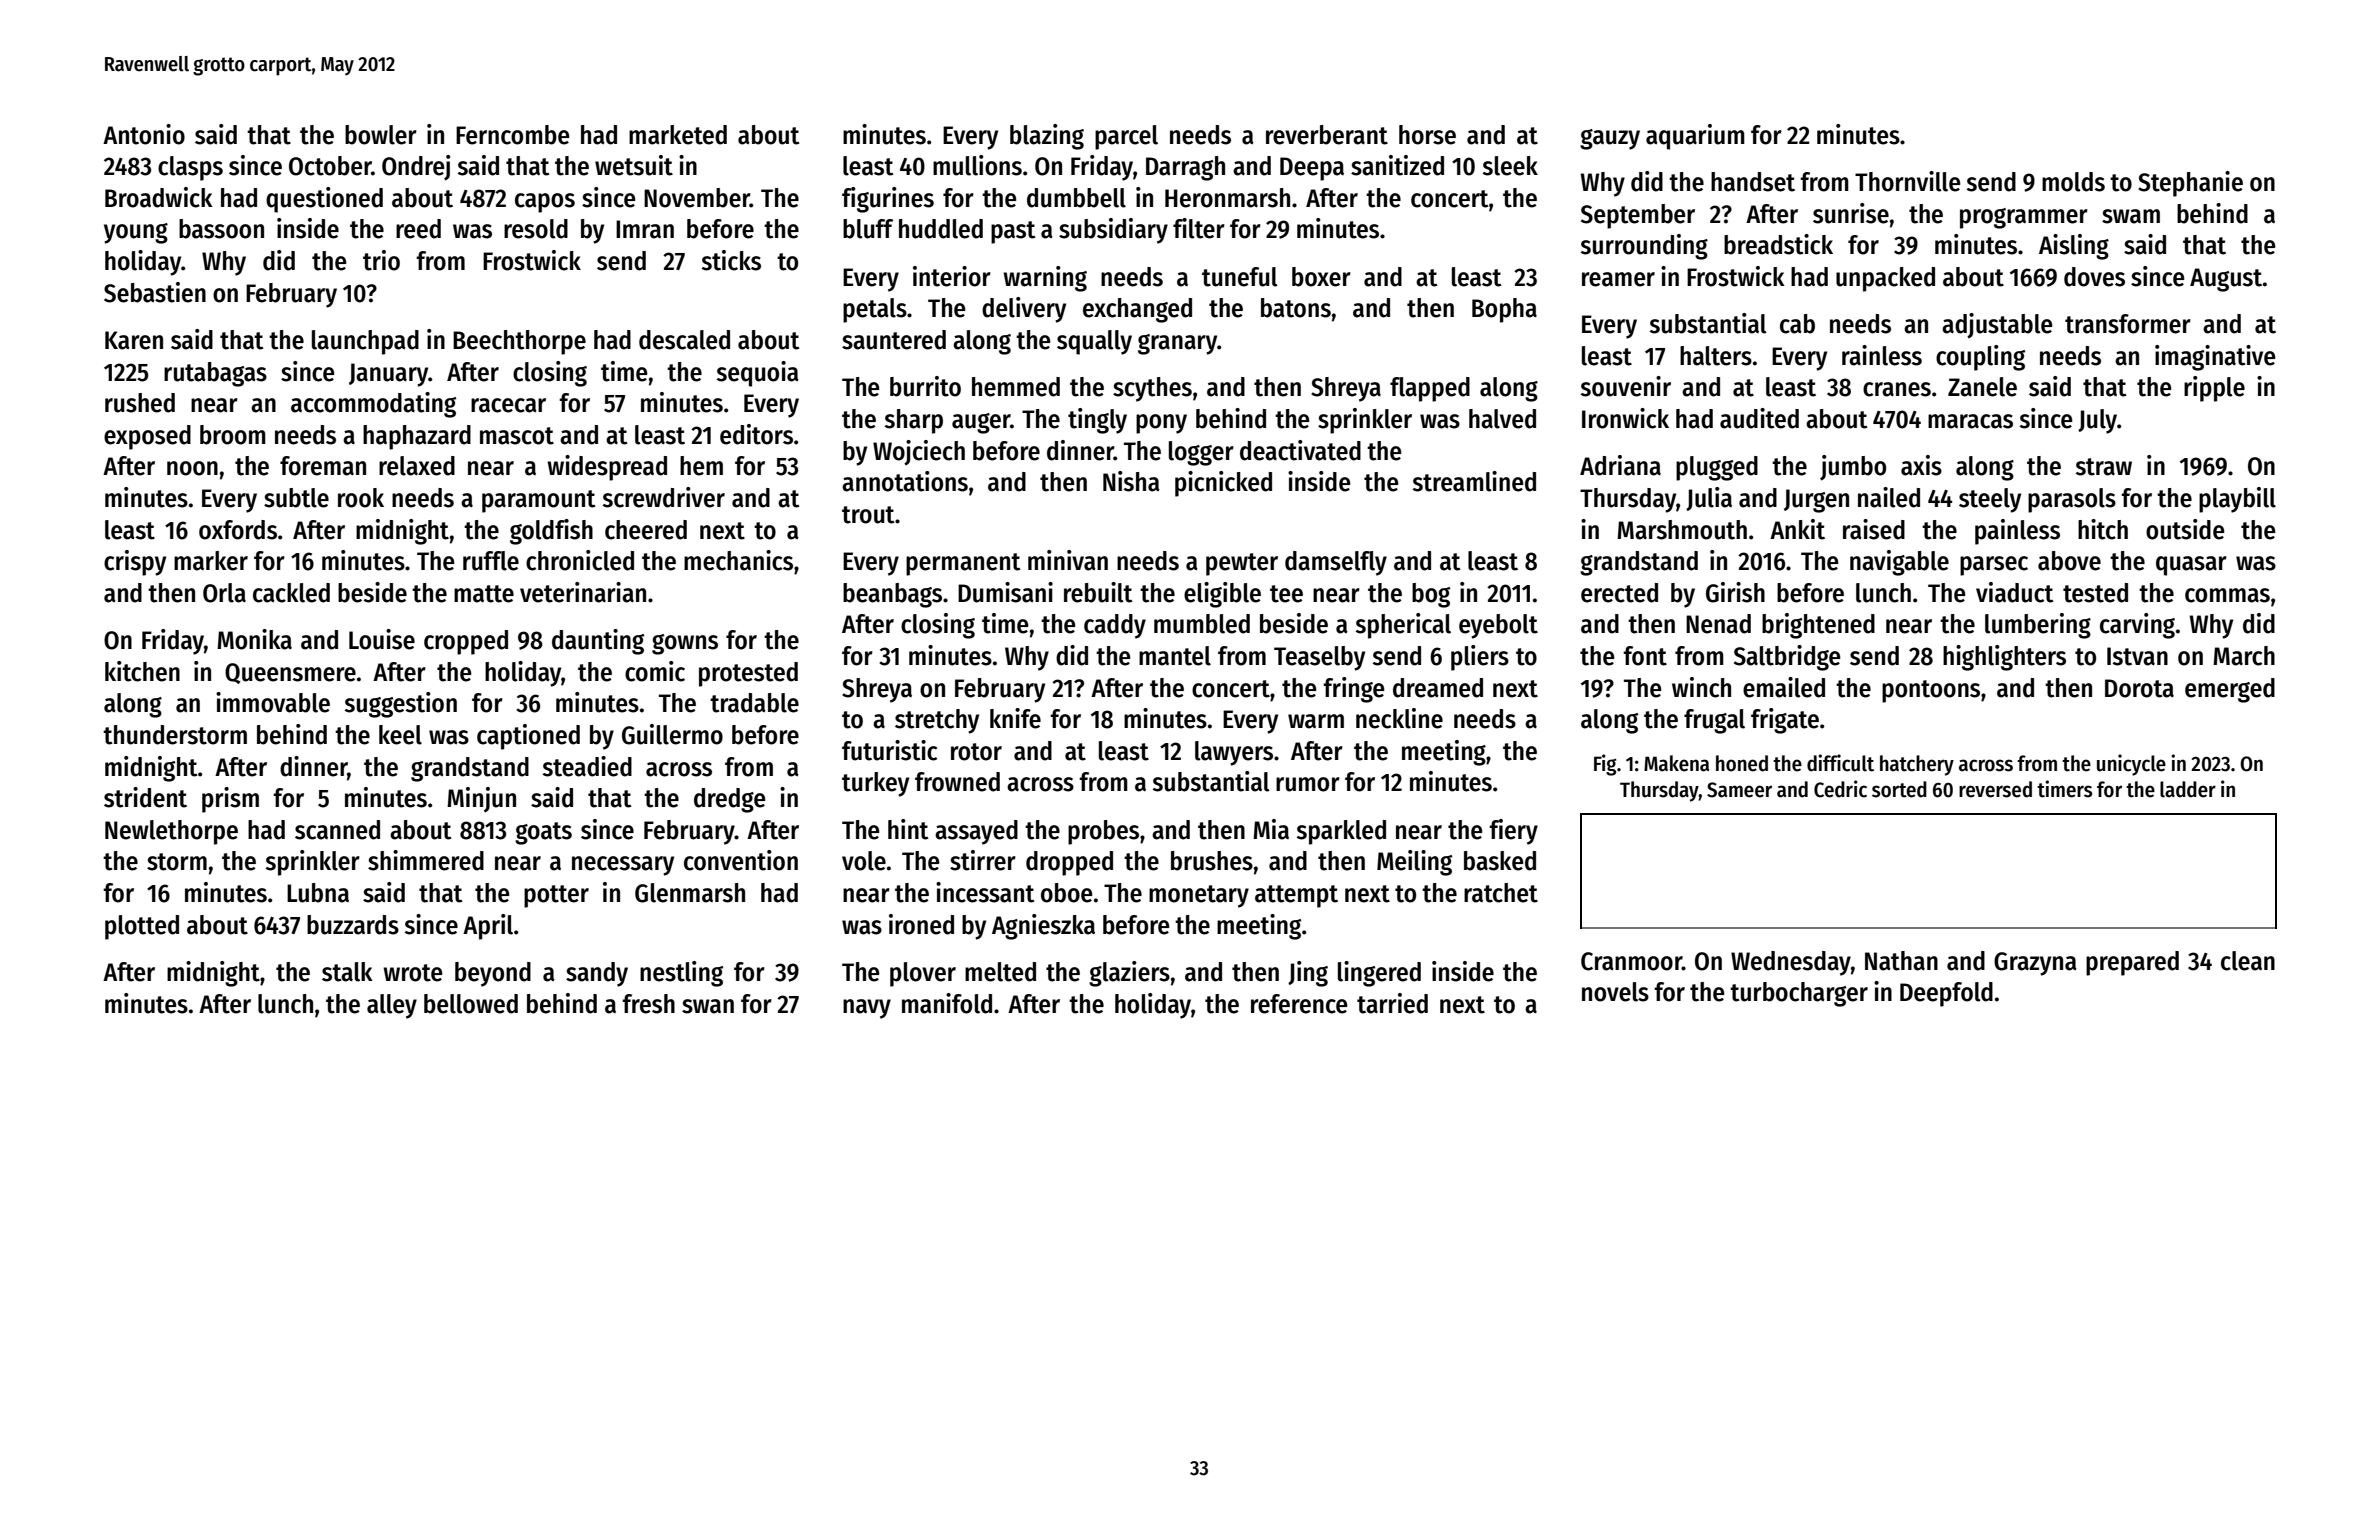 This page has height=1540, width=2380. I want to click on maracas, so click(1970, 421).
